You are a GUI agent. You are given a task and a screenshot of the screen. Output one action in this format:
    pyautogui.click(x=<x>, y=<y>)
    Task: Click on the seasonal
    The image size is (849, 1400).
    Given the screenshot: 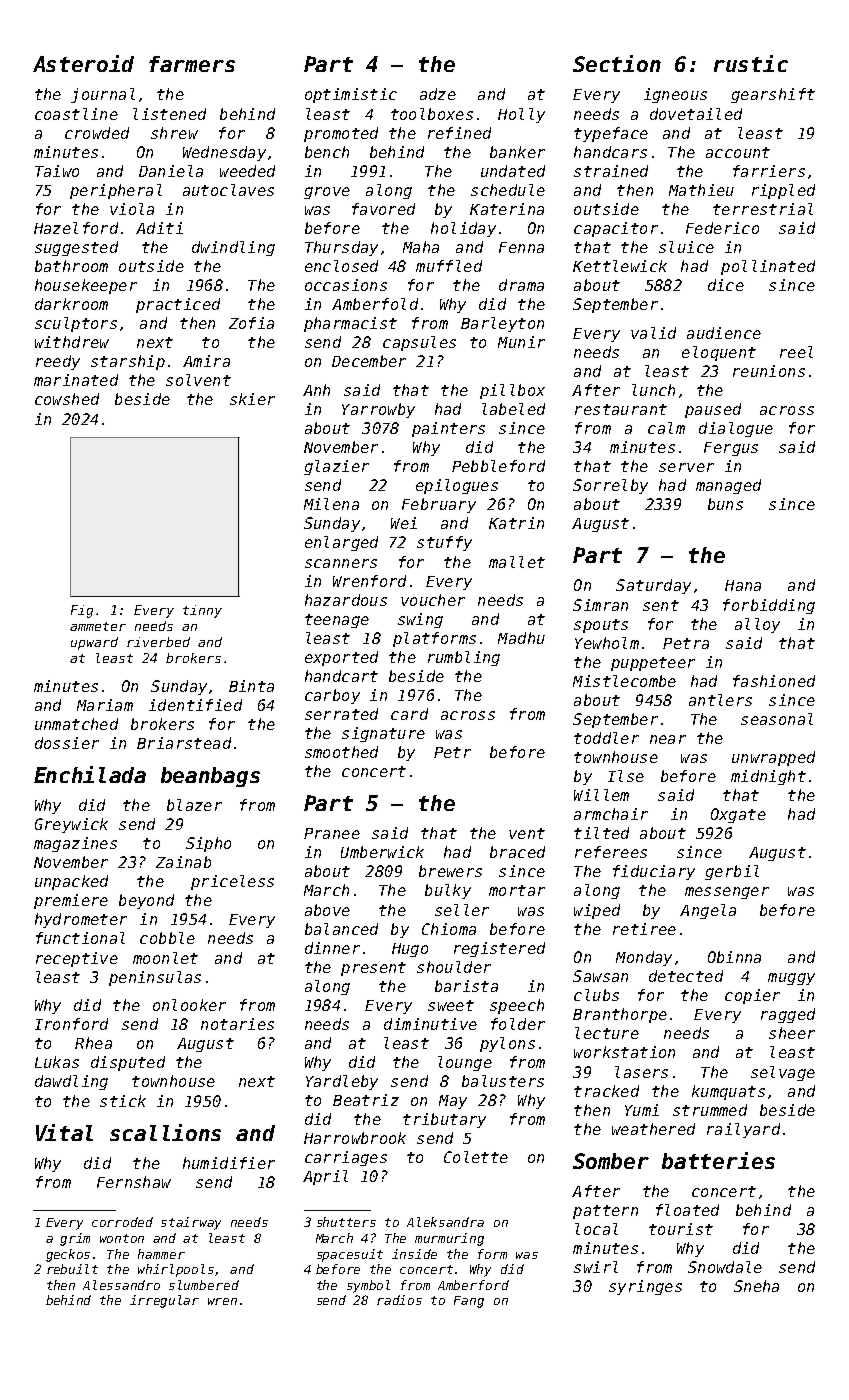 What is the action you would take?
    pyautogui.click(x=777, y=719)
